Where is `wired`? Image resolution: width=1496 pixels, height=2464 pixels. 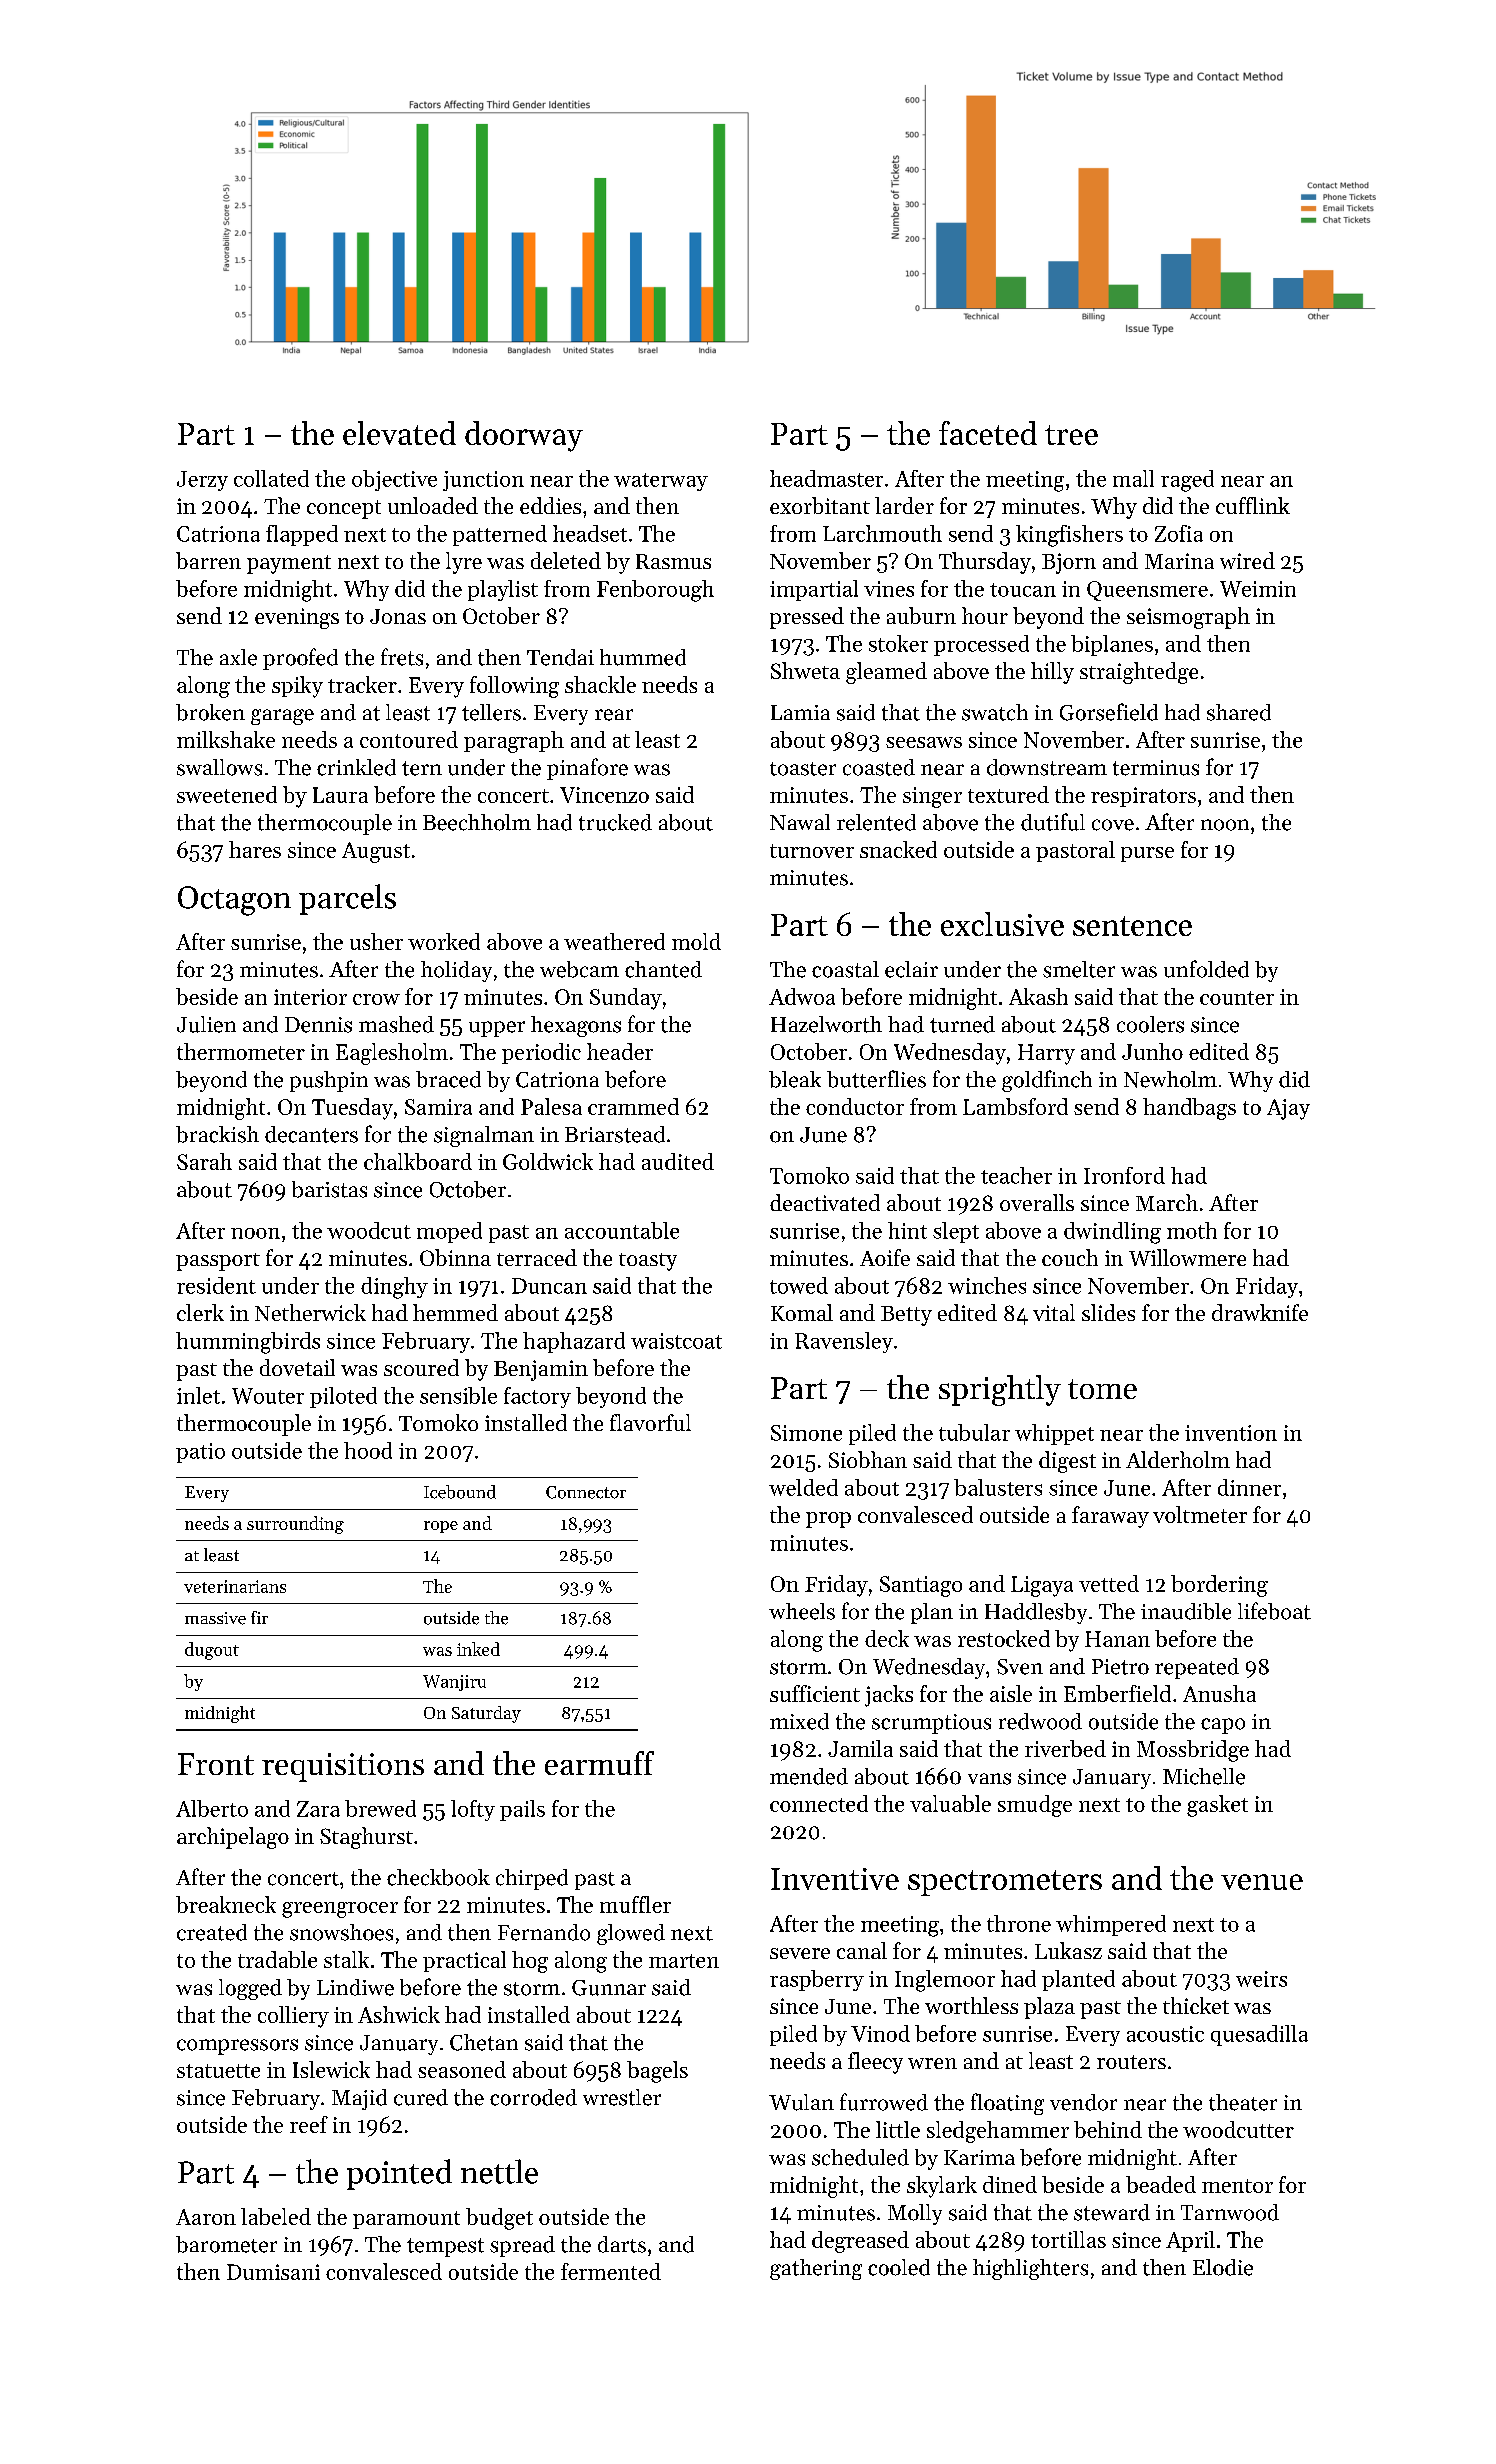 wired is located at coordinates (1247, 560).
